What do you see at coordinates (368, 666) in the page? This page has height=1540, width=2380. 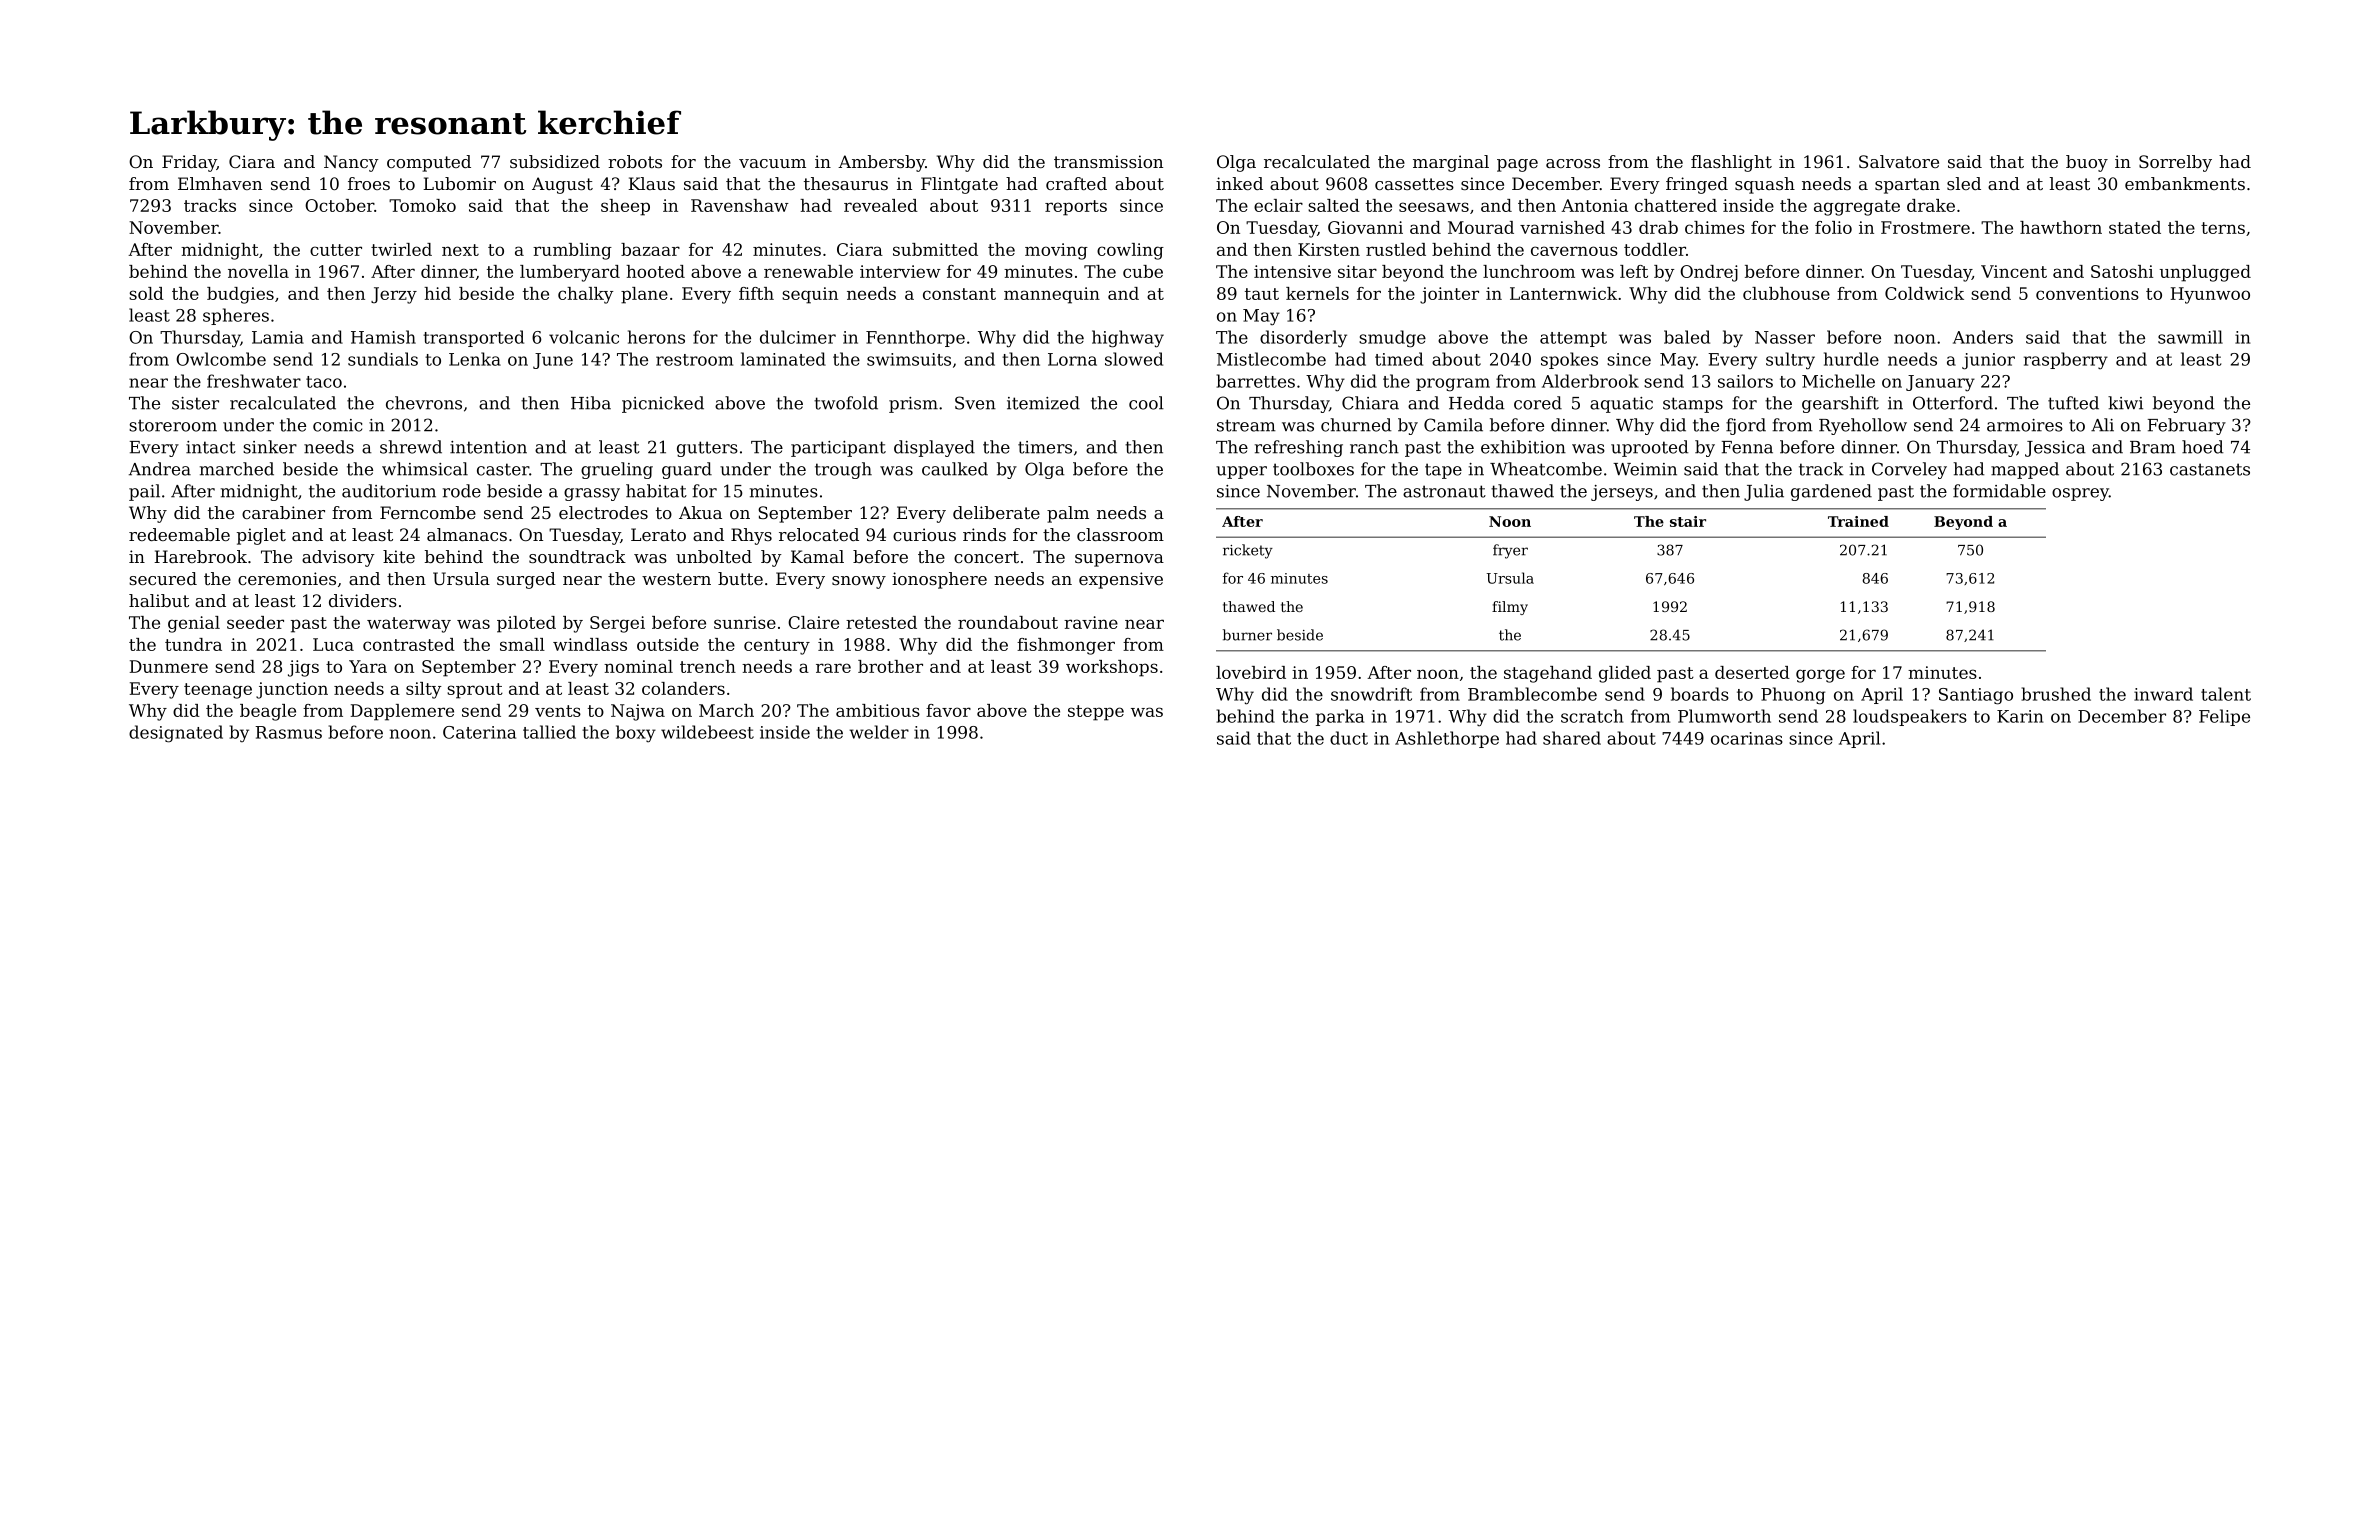 I see `Yara` at bounding box center [368, 666].
